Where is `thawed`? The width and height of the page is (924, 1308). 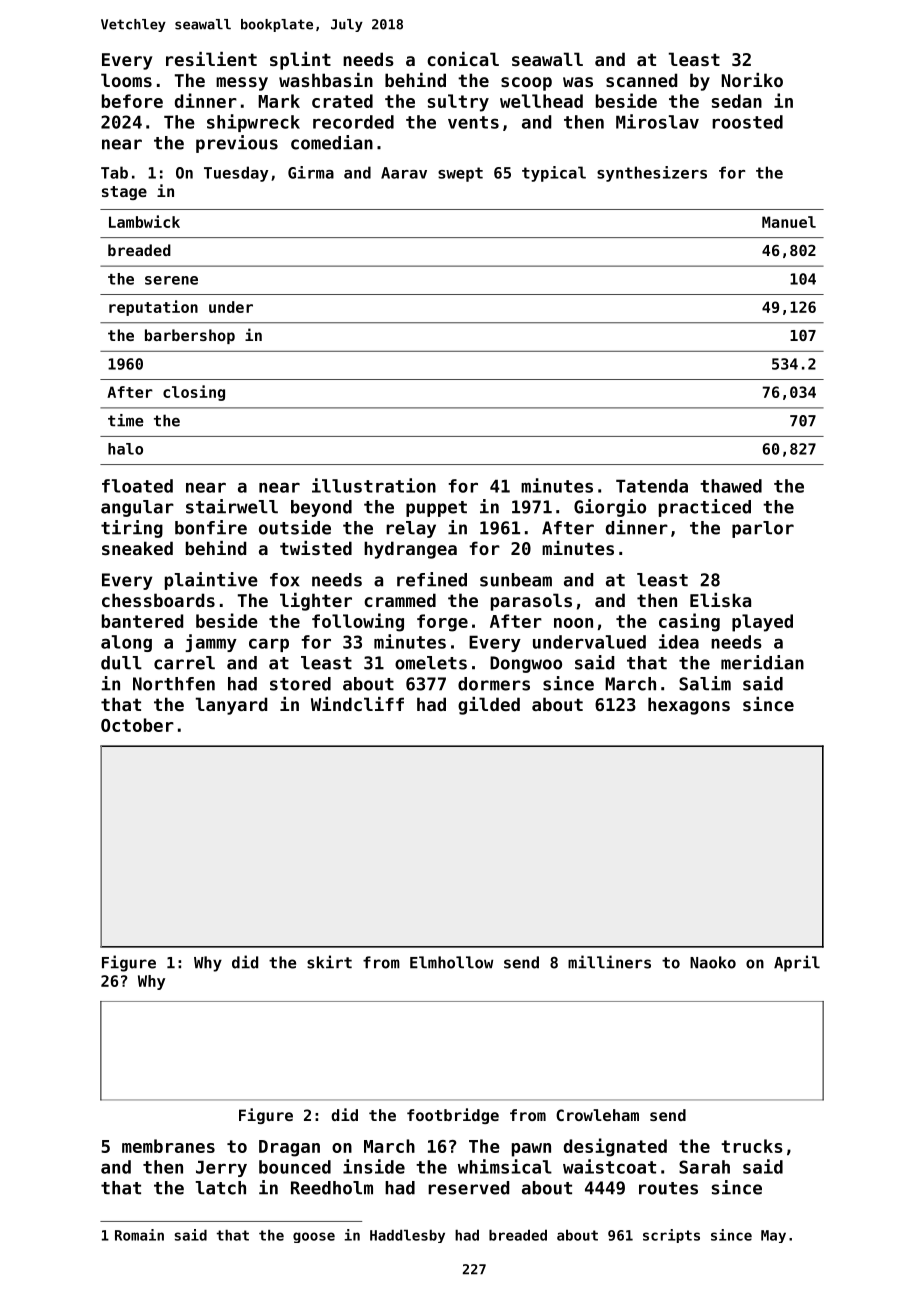 thawed is located at coordinates (731, 486).
